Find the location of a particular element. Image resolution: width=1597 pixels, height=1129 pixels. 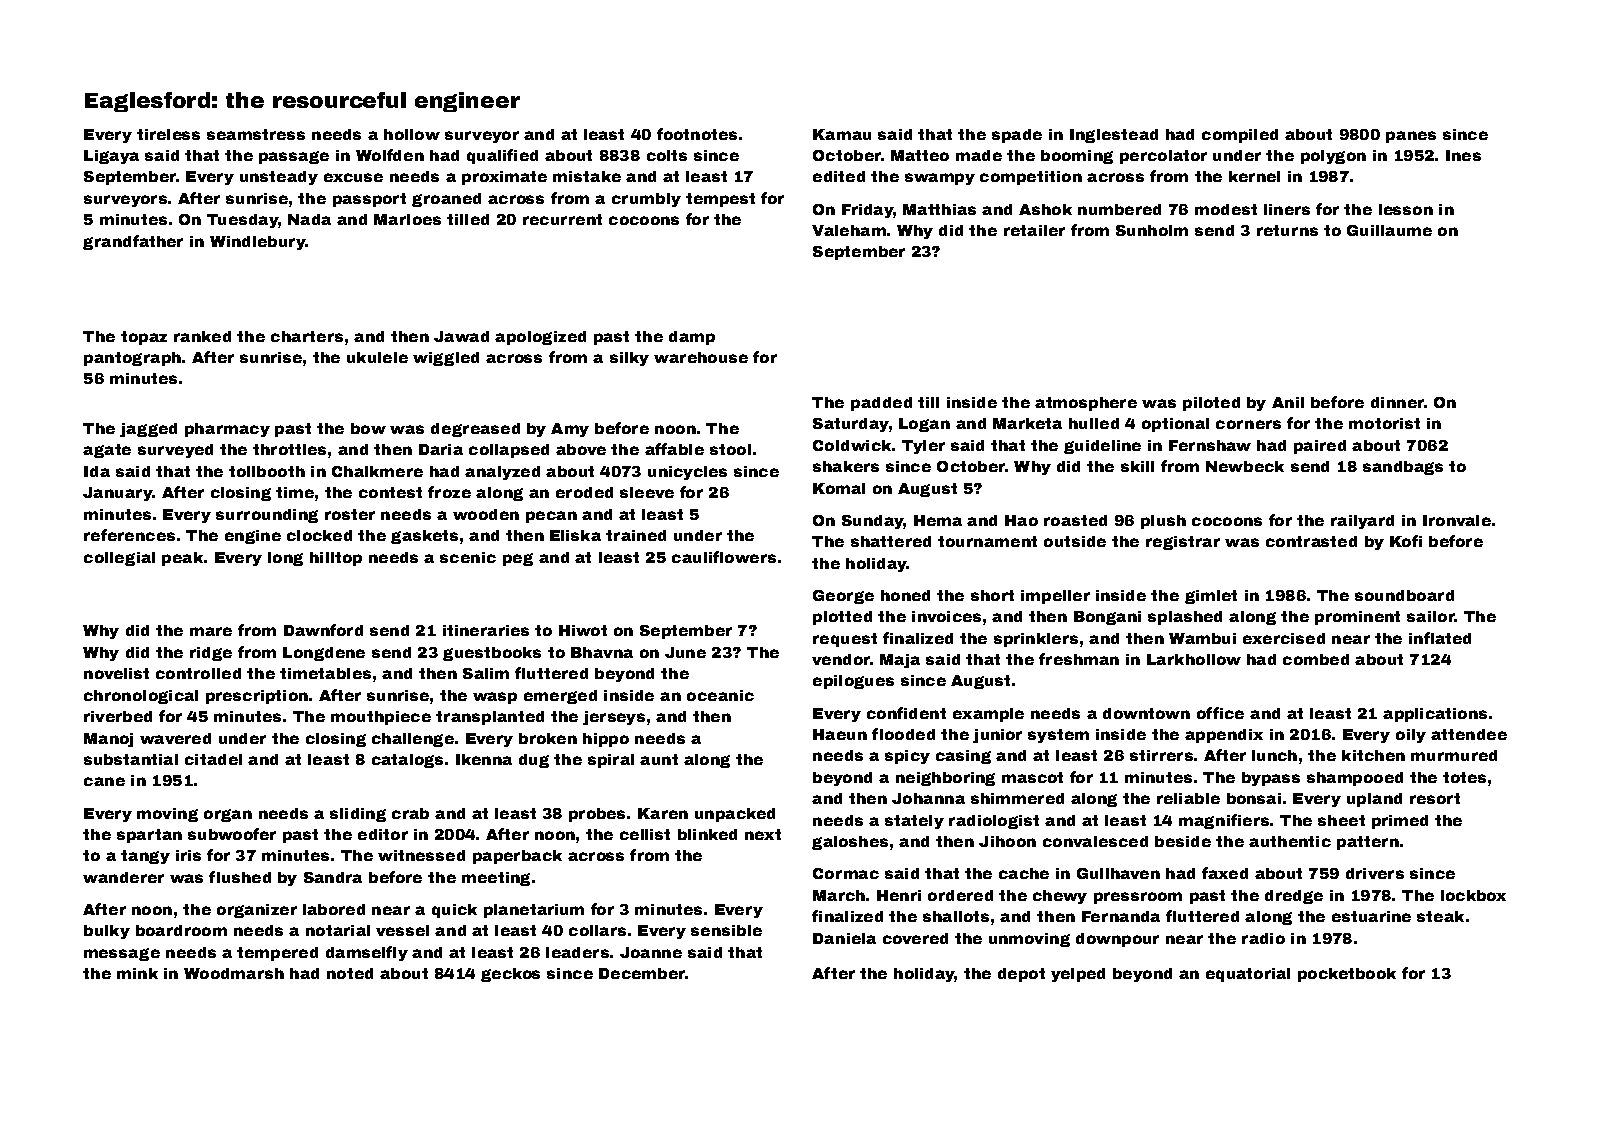

cauliflowers is located at coordinates (724, 557).
